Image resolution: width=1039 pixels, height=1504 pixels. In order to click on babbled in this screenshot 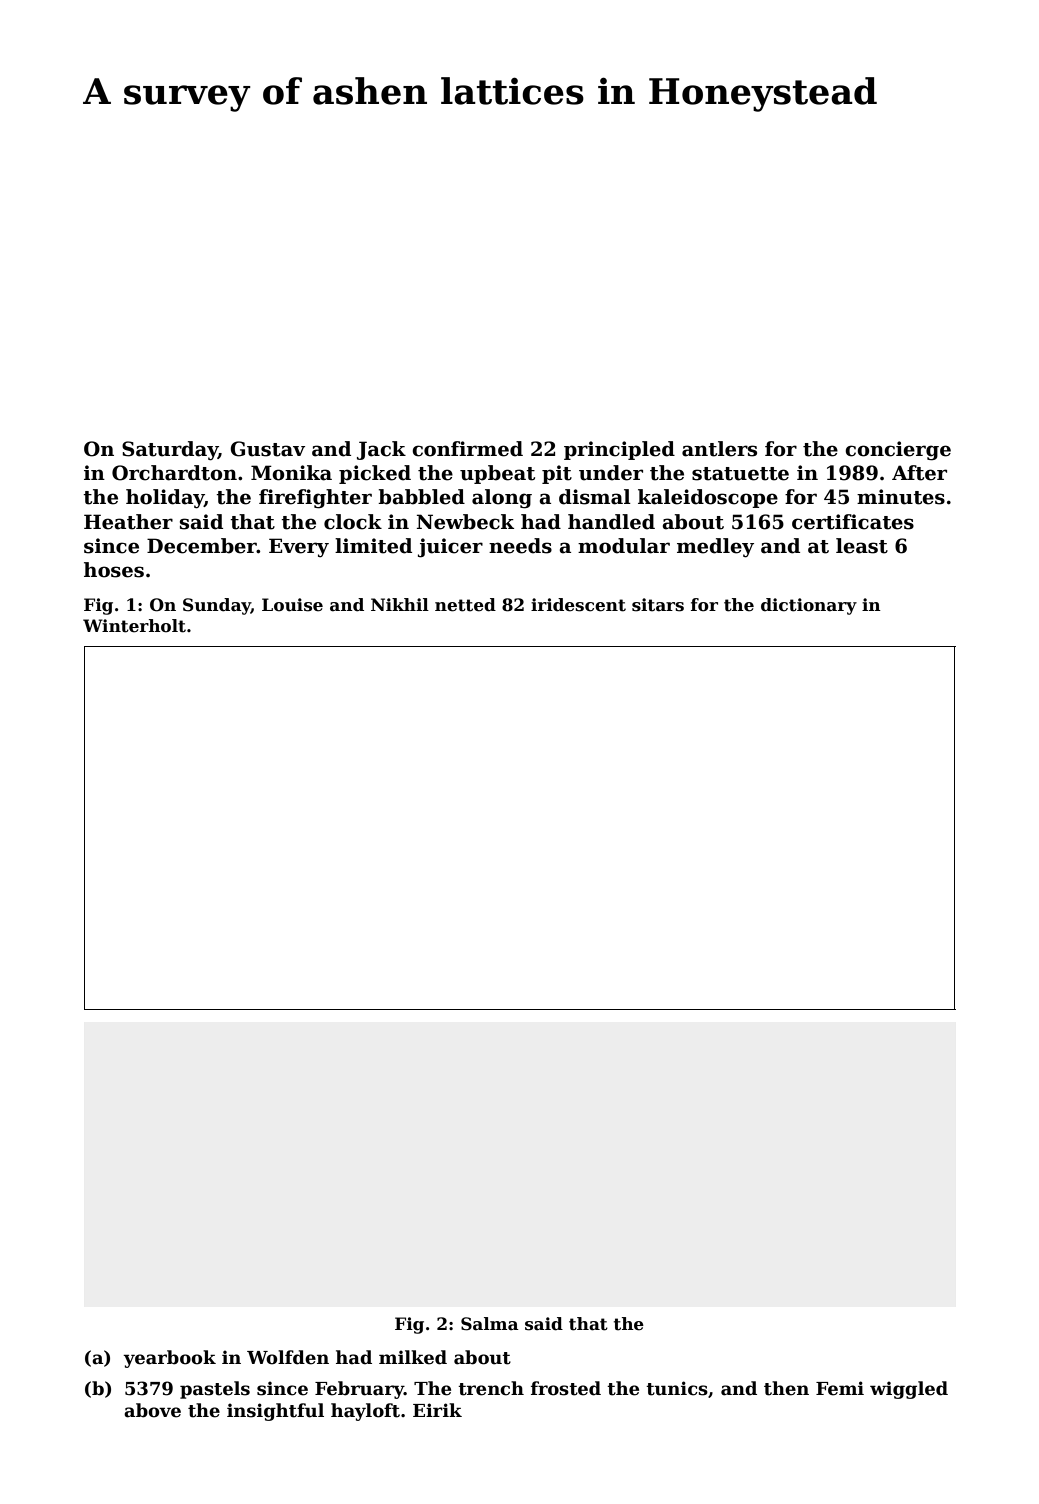, I will do `click(421, 497)`.
